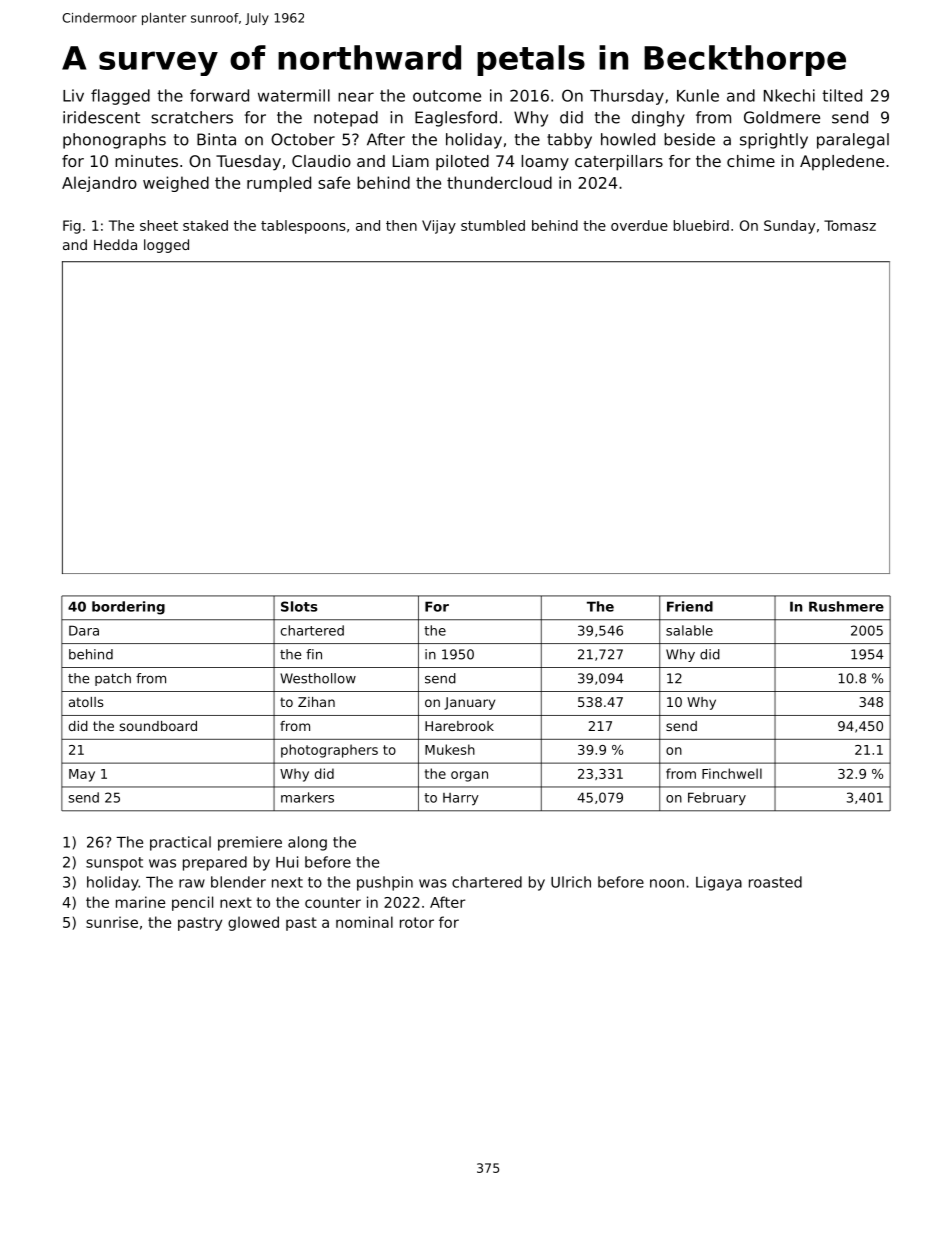 Image resolution: width=952 pixels, height=1233 pixels. Describe the element at coordinates (417, 922) in the image. I see `rotor` at that location.
